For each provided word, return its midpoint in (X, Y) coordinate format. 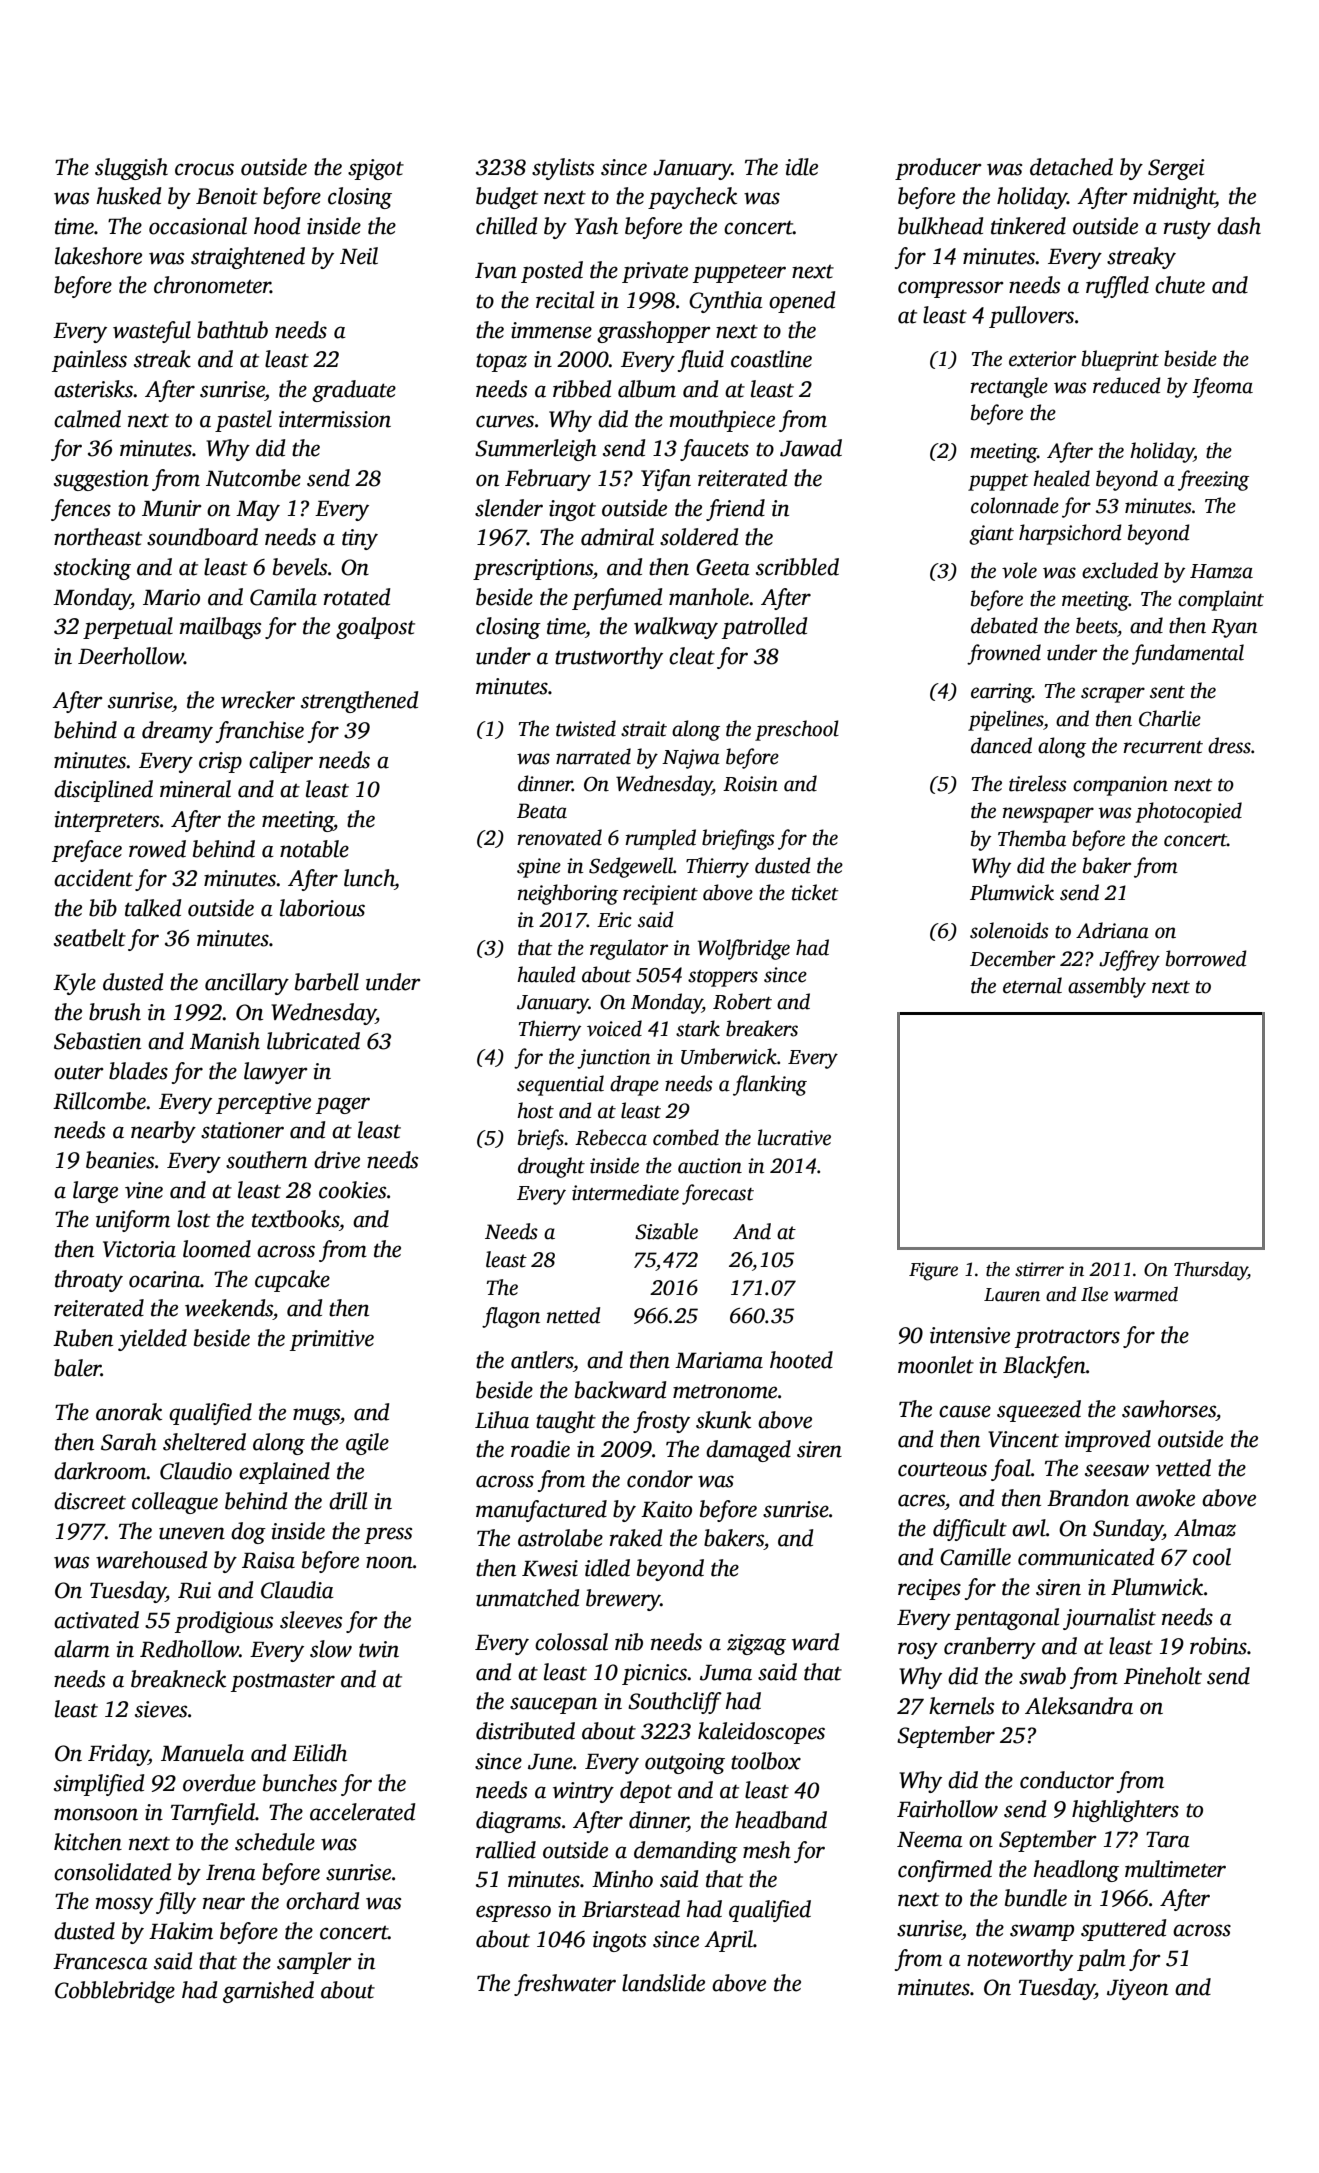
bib (103, 908)
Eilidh (319, 1753)
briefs (541, 1139)
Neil (359, 256)
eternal (1032, 985)
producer (938, 169)
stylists (563, 169)
